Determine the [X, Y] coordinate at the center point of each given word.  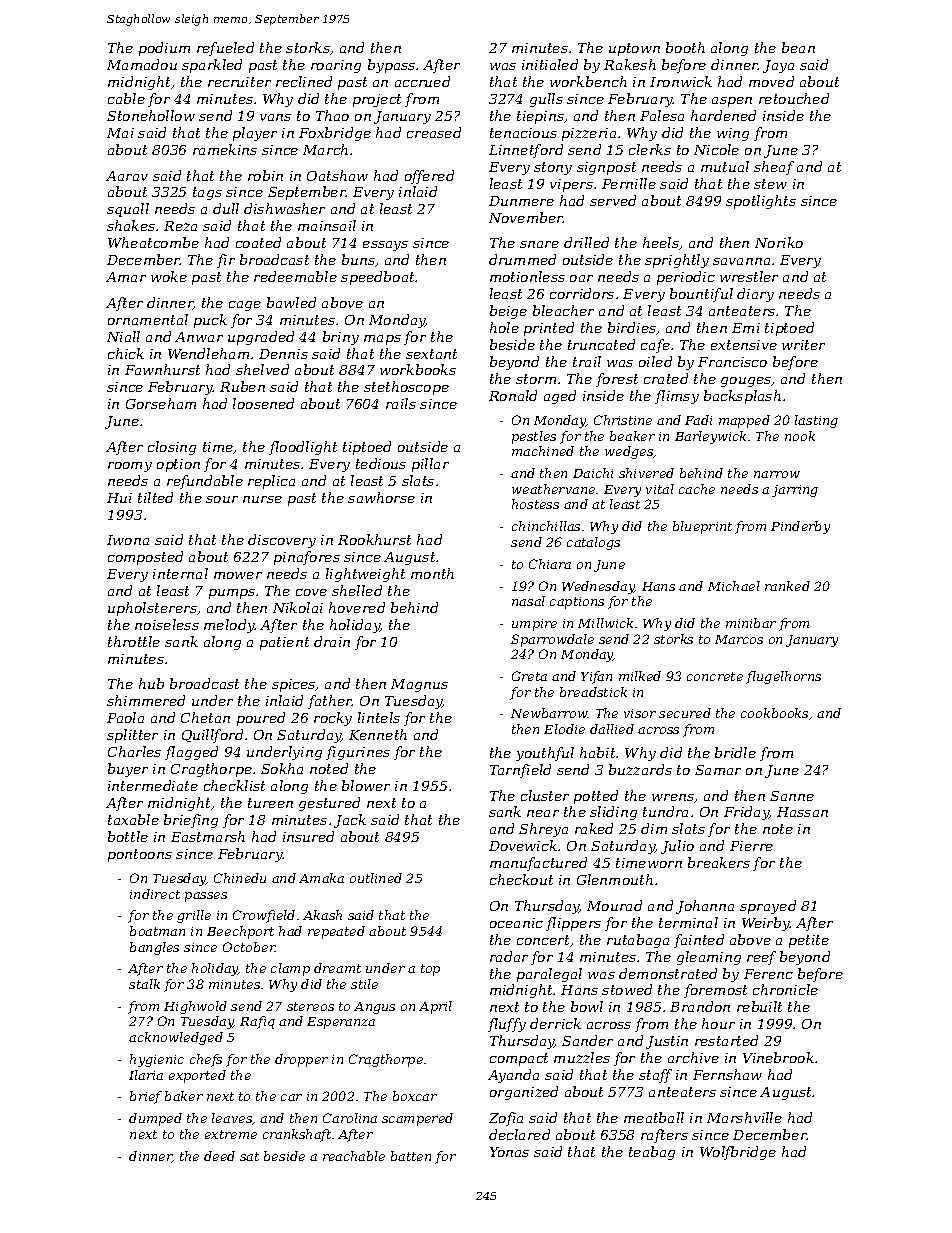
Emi [746, 328]
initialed [550, 64]
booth [685, 47]
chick [126, 353]
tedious [381, 463]
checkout [521, 879]
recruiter [239, 82]
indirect [155, 894]
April [435, 1007]
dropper [301, 1060]
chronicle [785, 989]
